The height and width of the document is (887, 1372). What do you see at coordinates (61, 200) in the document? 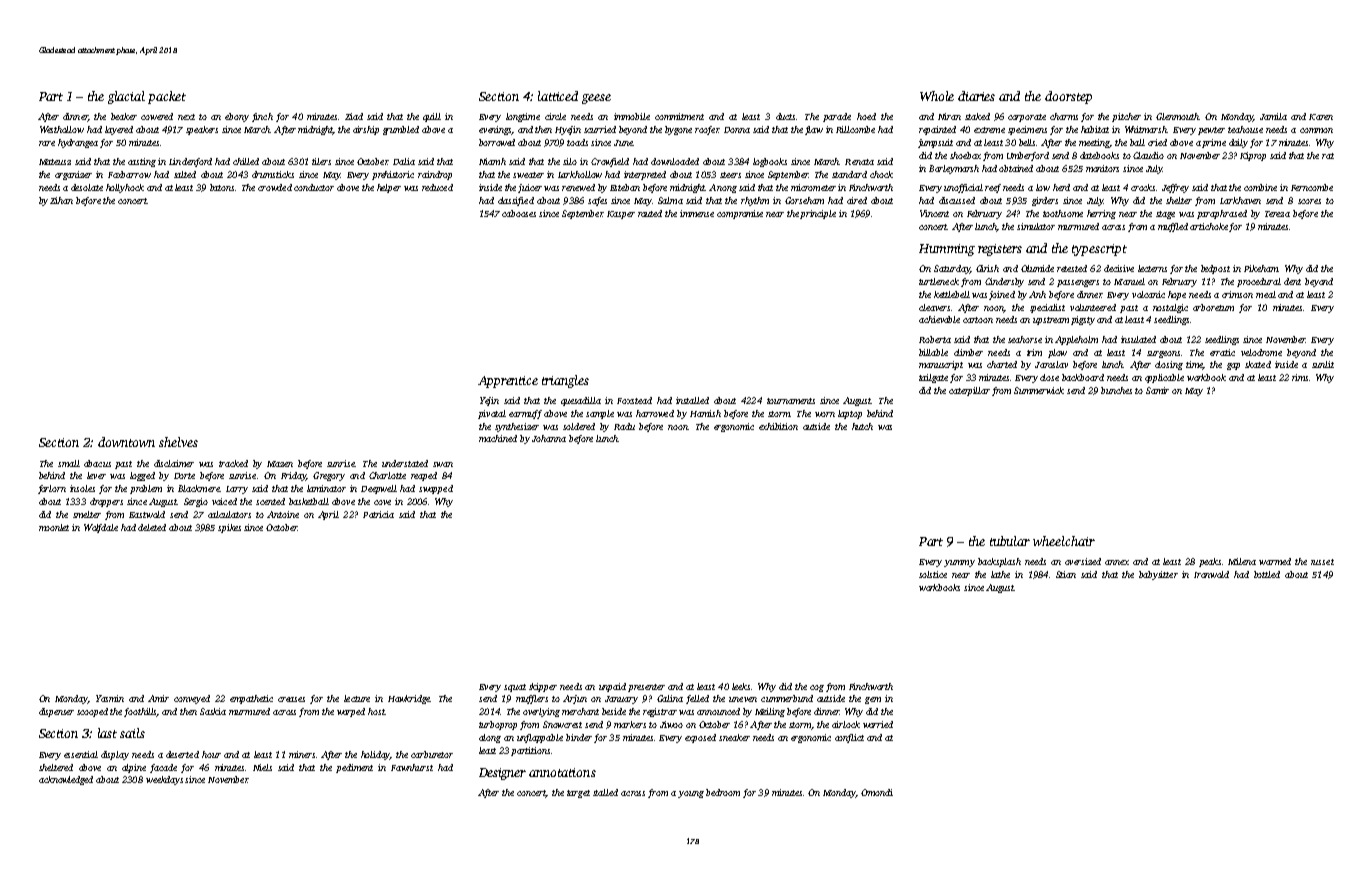
I see `Zihan` at bounding box center [61, 200].
